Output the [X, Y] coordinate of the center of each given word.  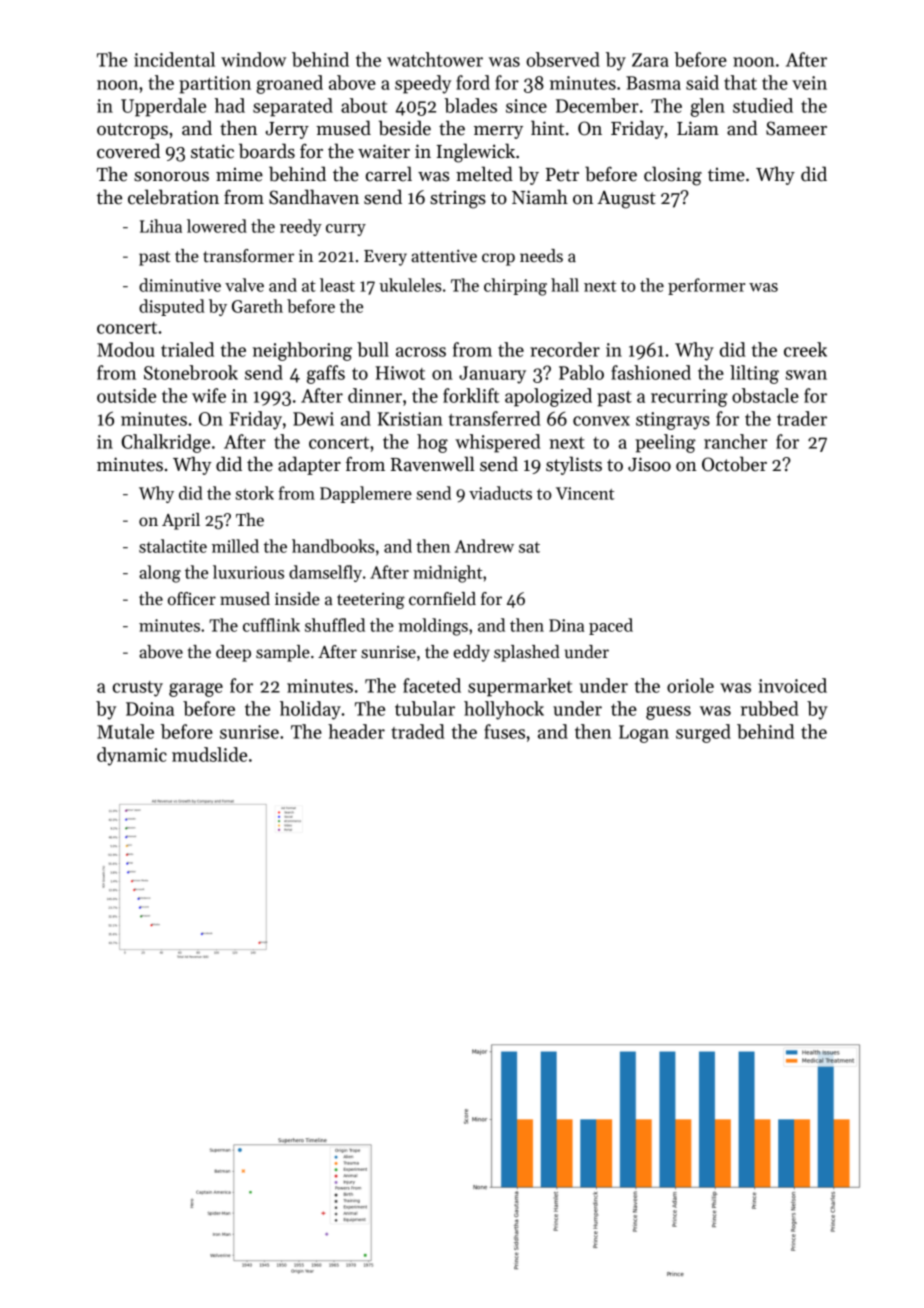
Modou [126, 349]
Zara [650, 60]
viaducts [500, 493]
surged [703, 733]
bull [373, 349]
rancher [735, 441]
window [253, 59]
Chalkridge [166, 443]
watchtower [435, 59]
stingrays [673, 421]
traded [418, 731]
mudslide [209, 754]
